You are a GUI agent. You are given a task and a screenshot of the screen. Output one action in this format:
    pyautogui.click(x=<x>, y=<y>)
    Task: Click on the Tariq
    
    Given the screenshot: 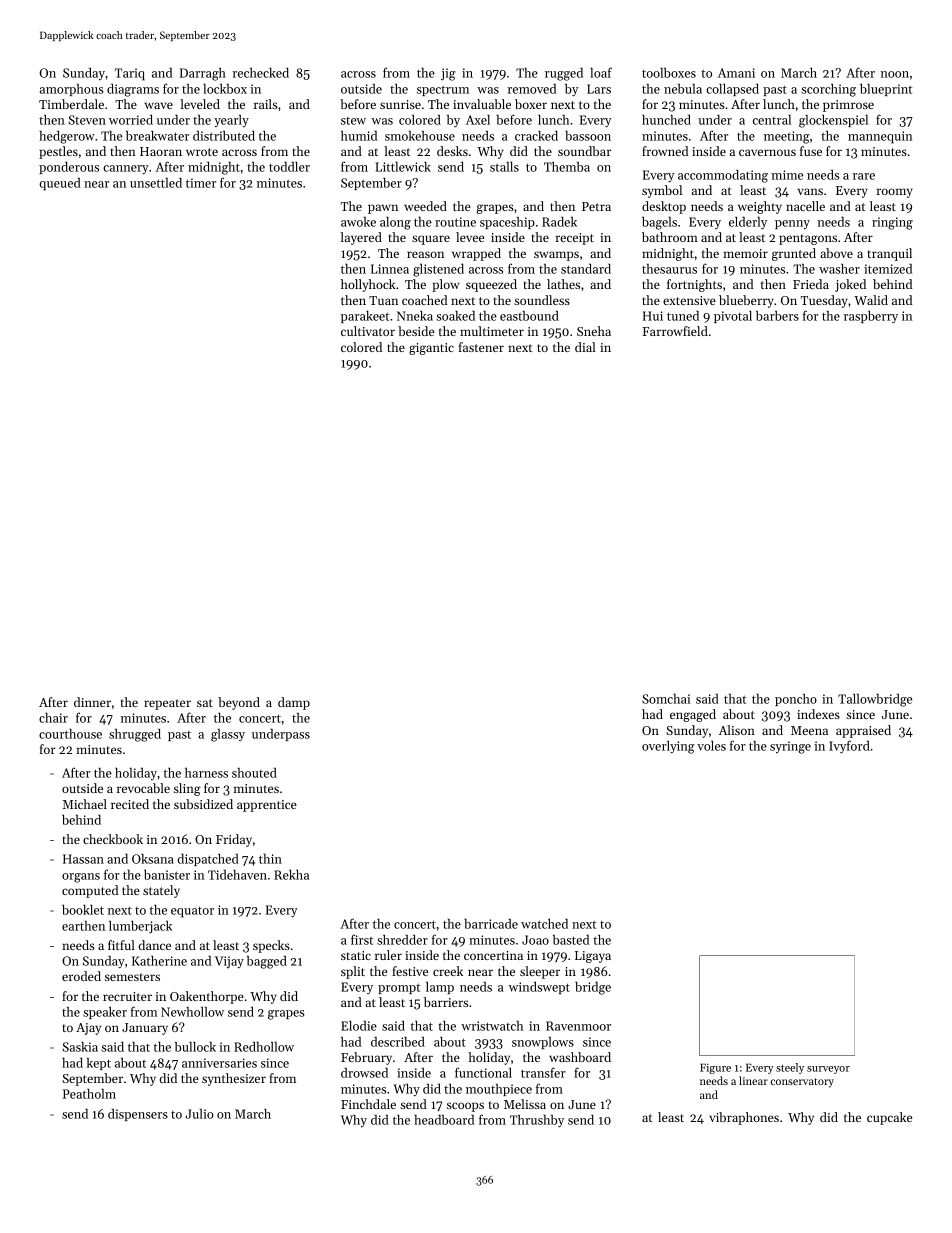 What is the action you would take?
    pyautogui.click(x=130, y=74)
